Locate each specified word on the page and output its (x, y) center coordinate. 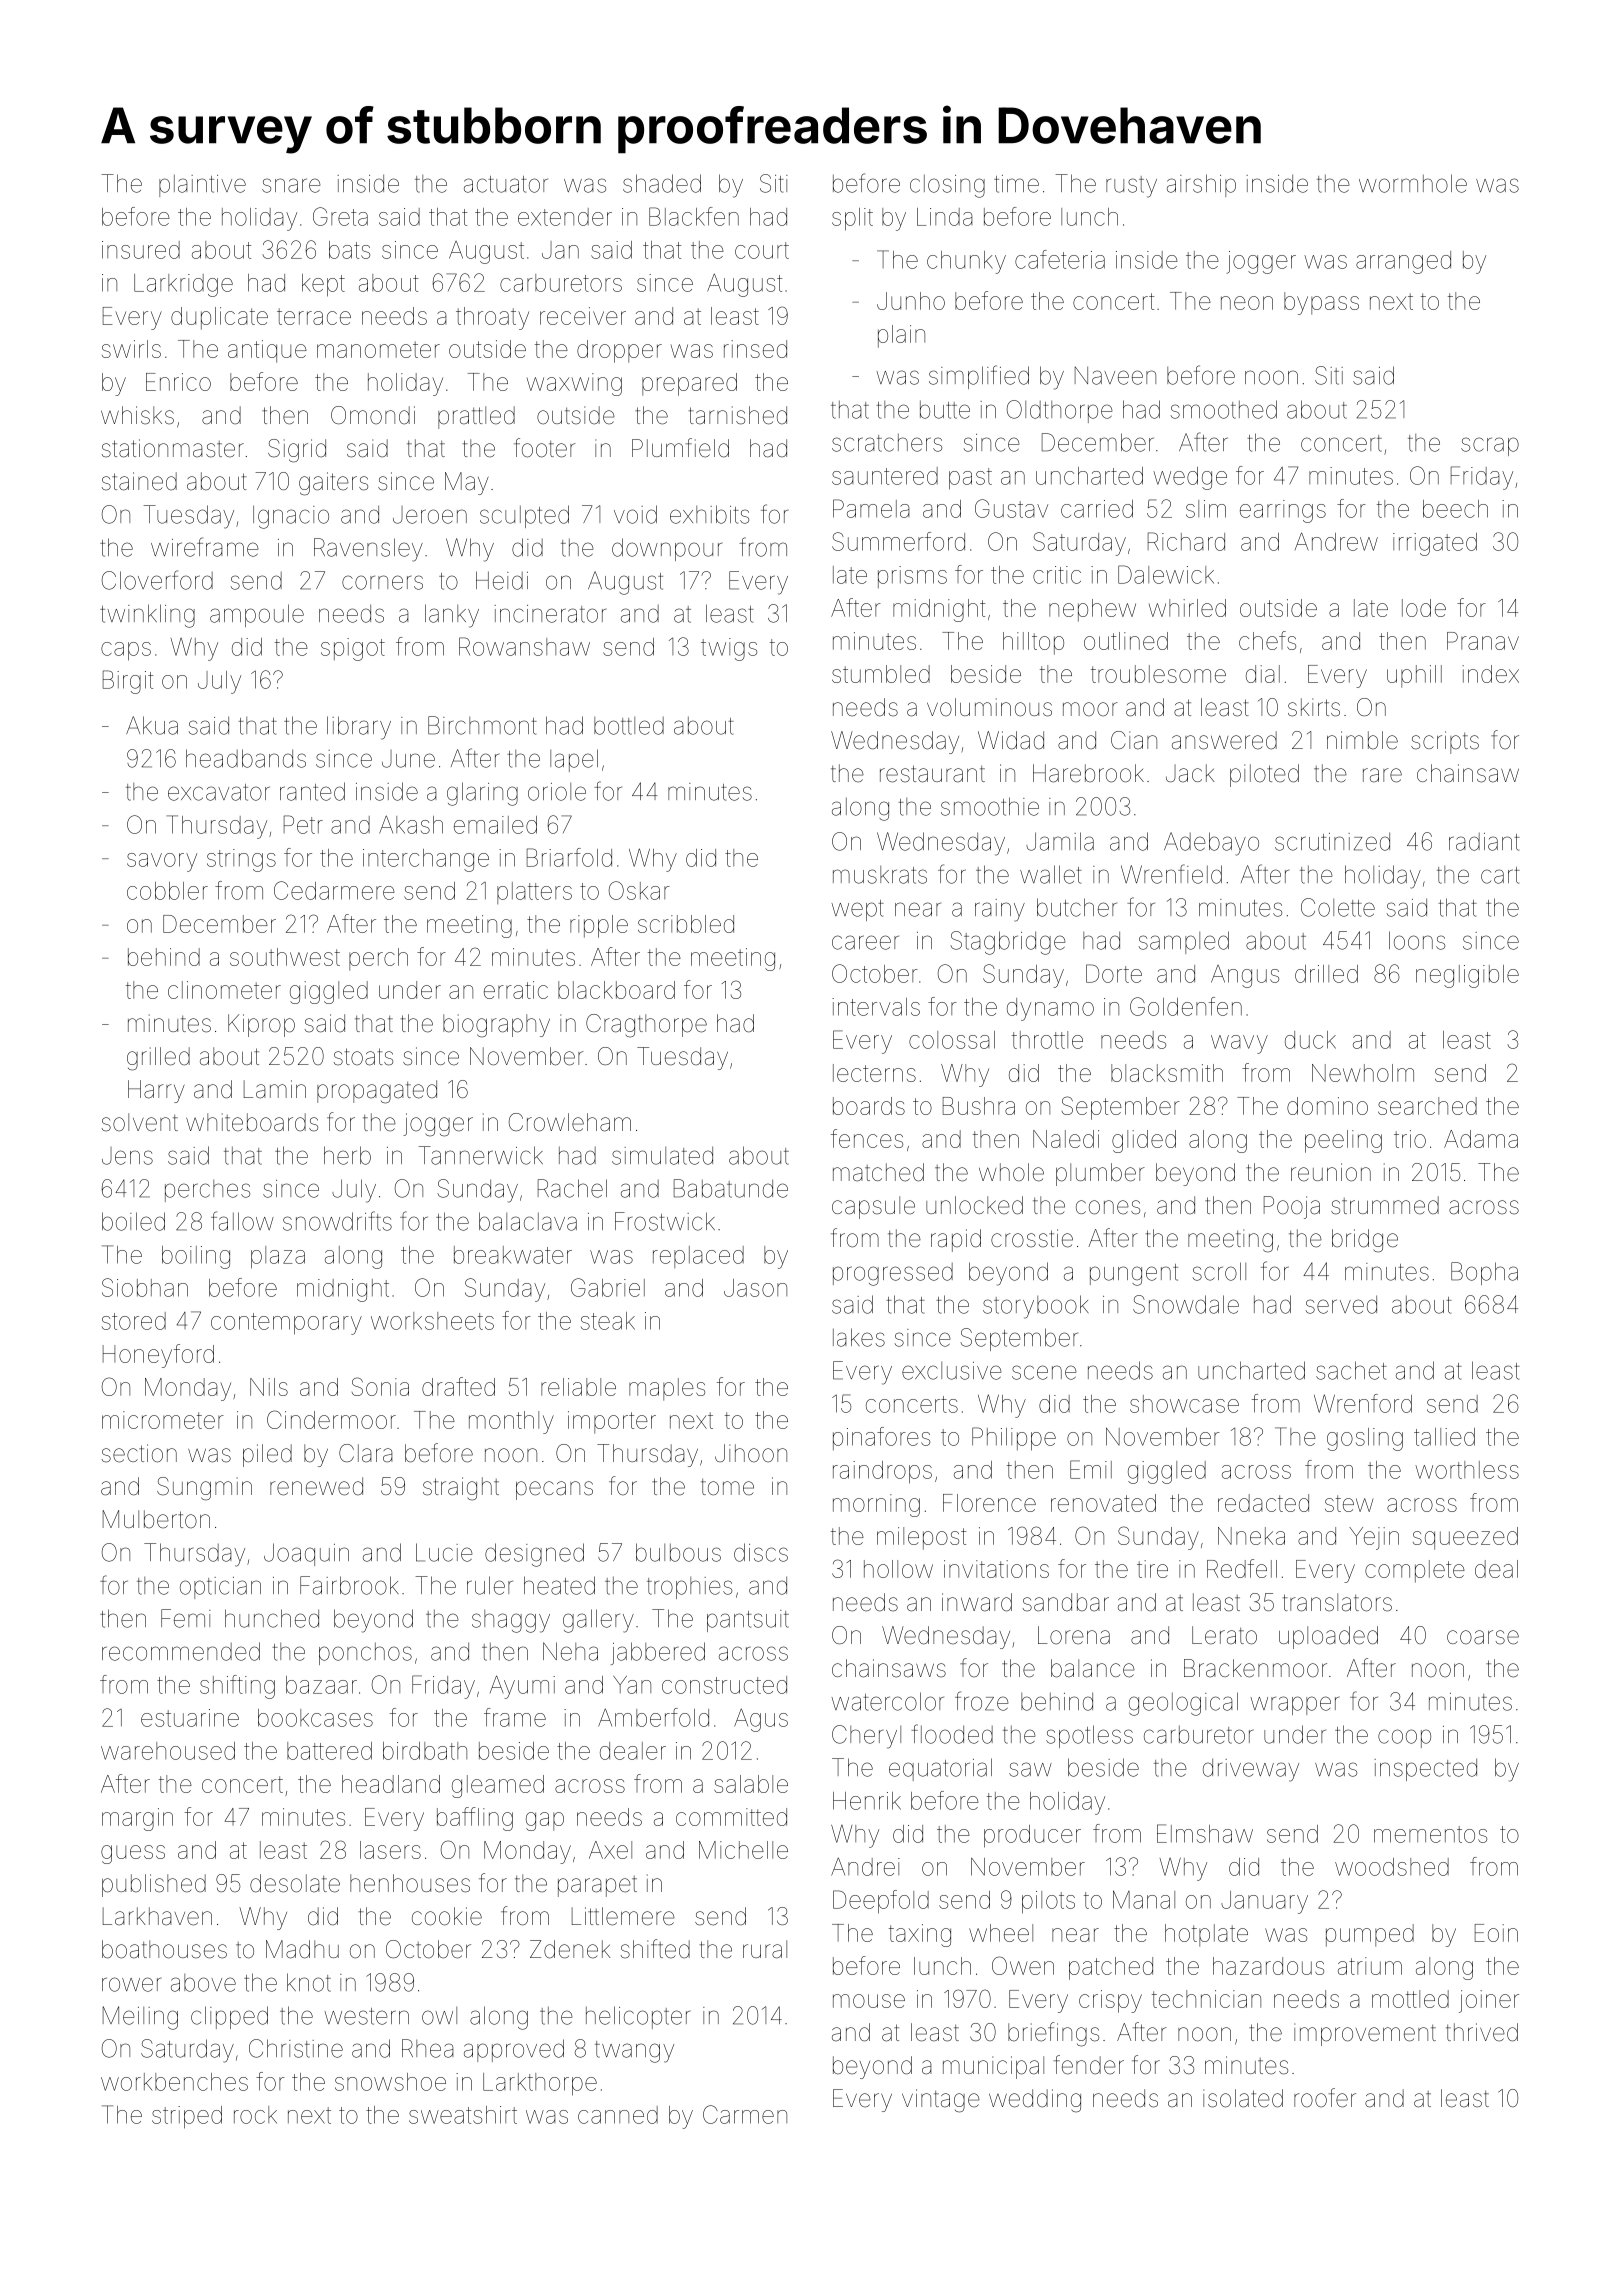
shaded (662, 183)
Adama (1481, 1139)
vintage (941, 2101)
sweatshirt (463, 2115)
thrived (1482, 2032)
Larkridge (183, 285)
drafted (458, 1386)
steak (608, 1321)
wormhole (1413, 183)
